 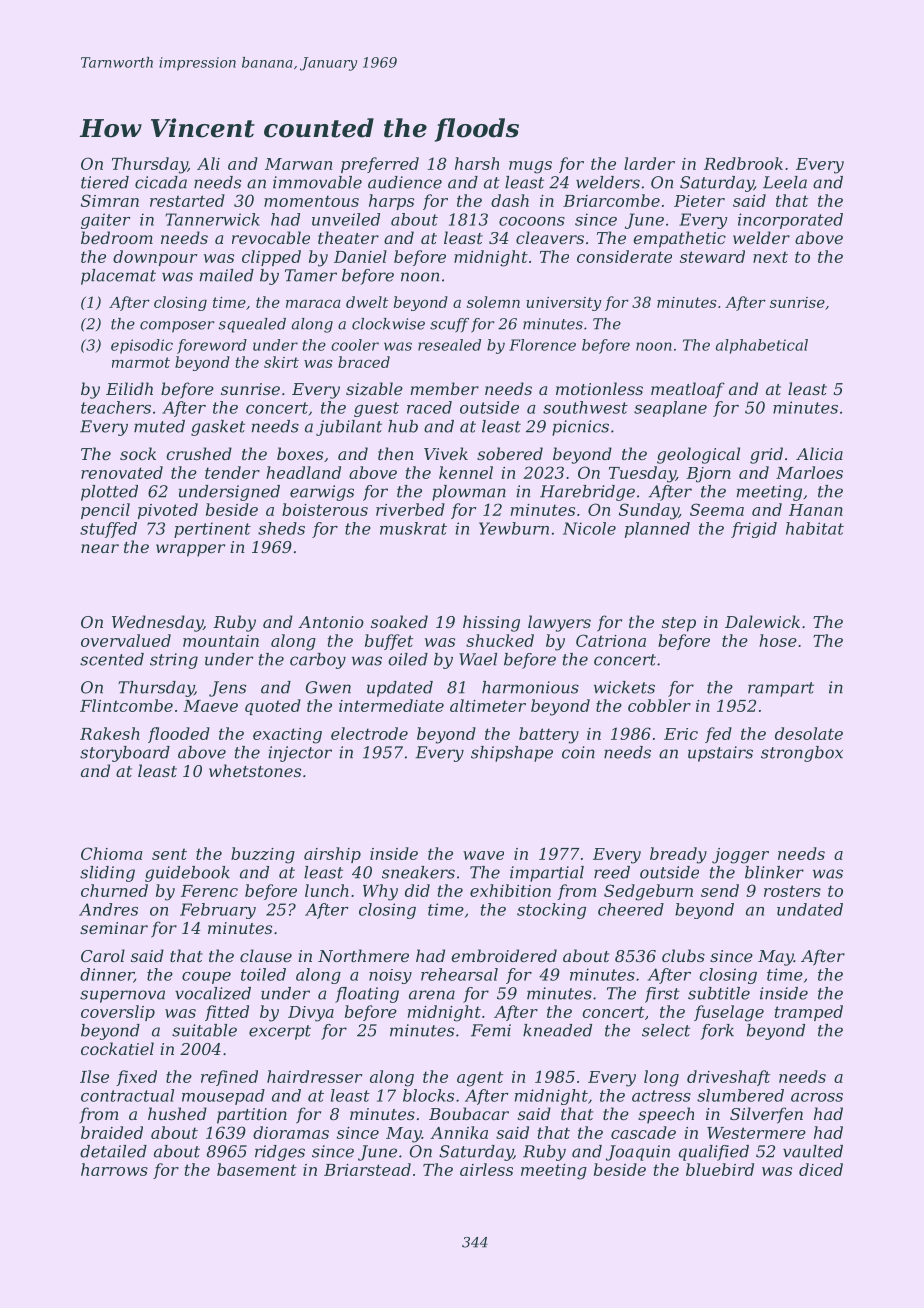 I want to click on solemn, so click(x=493, y=302).
